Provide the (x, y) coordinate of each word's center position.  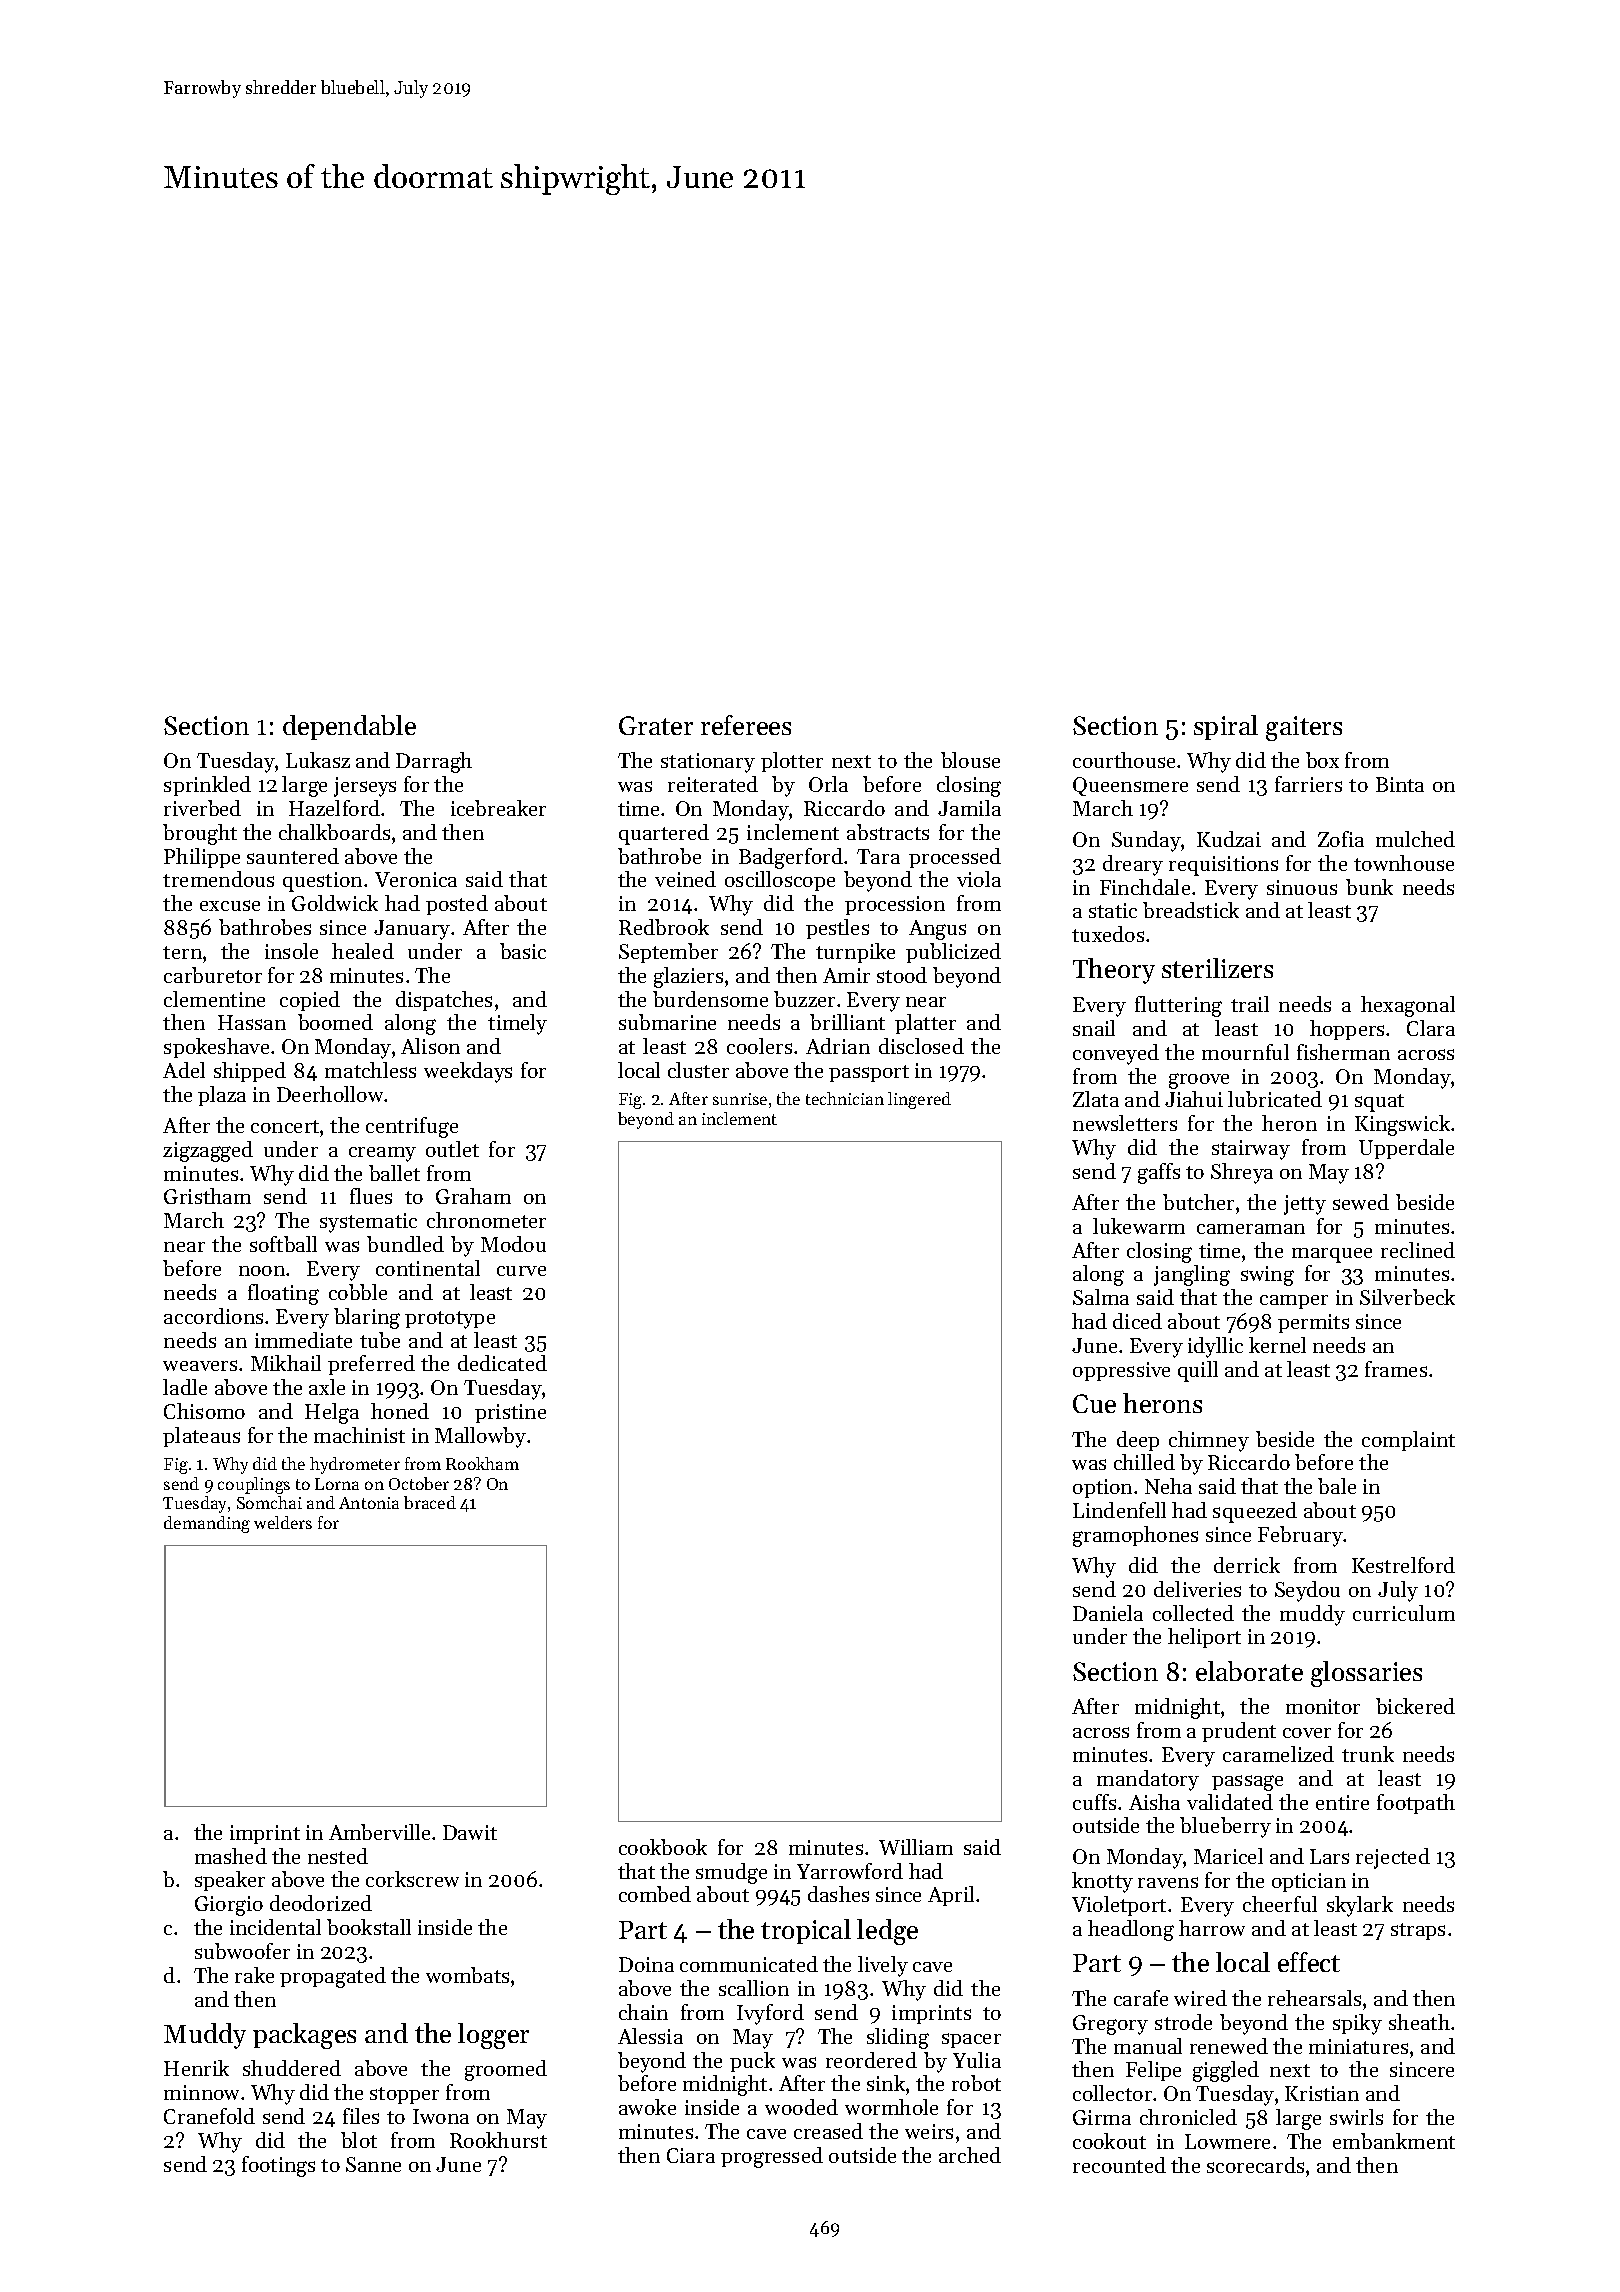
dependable (349, 727)
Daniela (1108, 1613)
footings (278, 2166)
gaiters (1304, 728)
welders (283, 1522)
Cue (1094, 1403)
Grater (656, 725)
